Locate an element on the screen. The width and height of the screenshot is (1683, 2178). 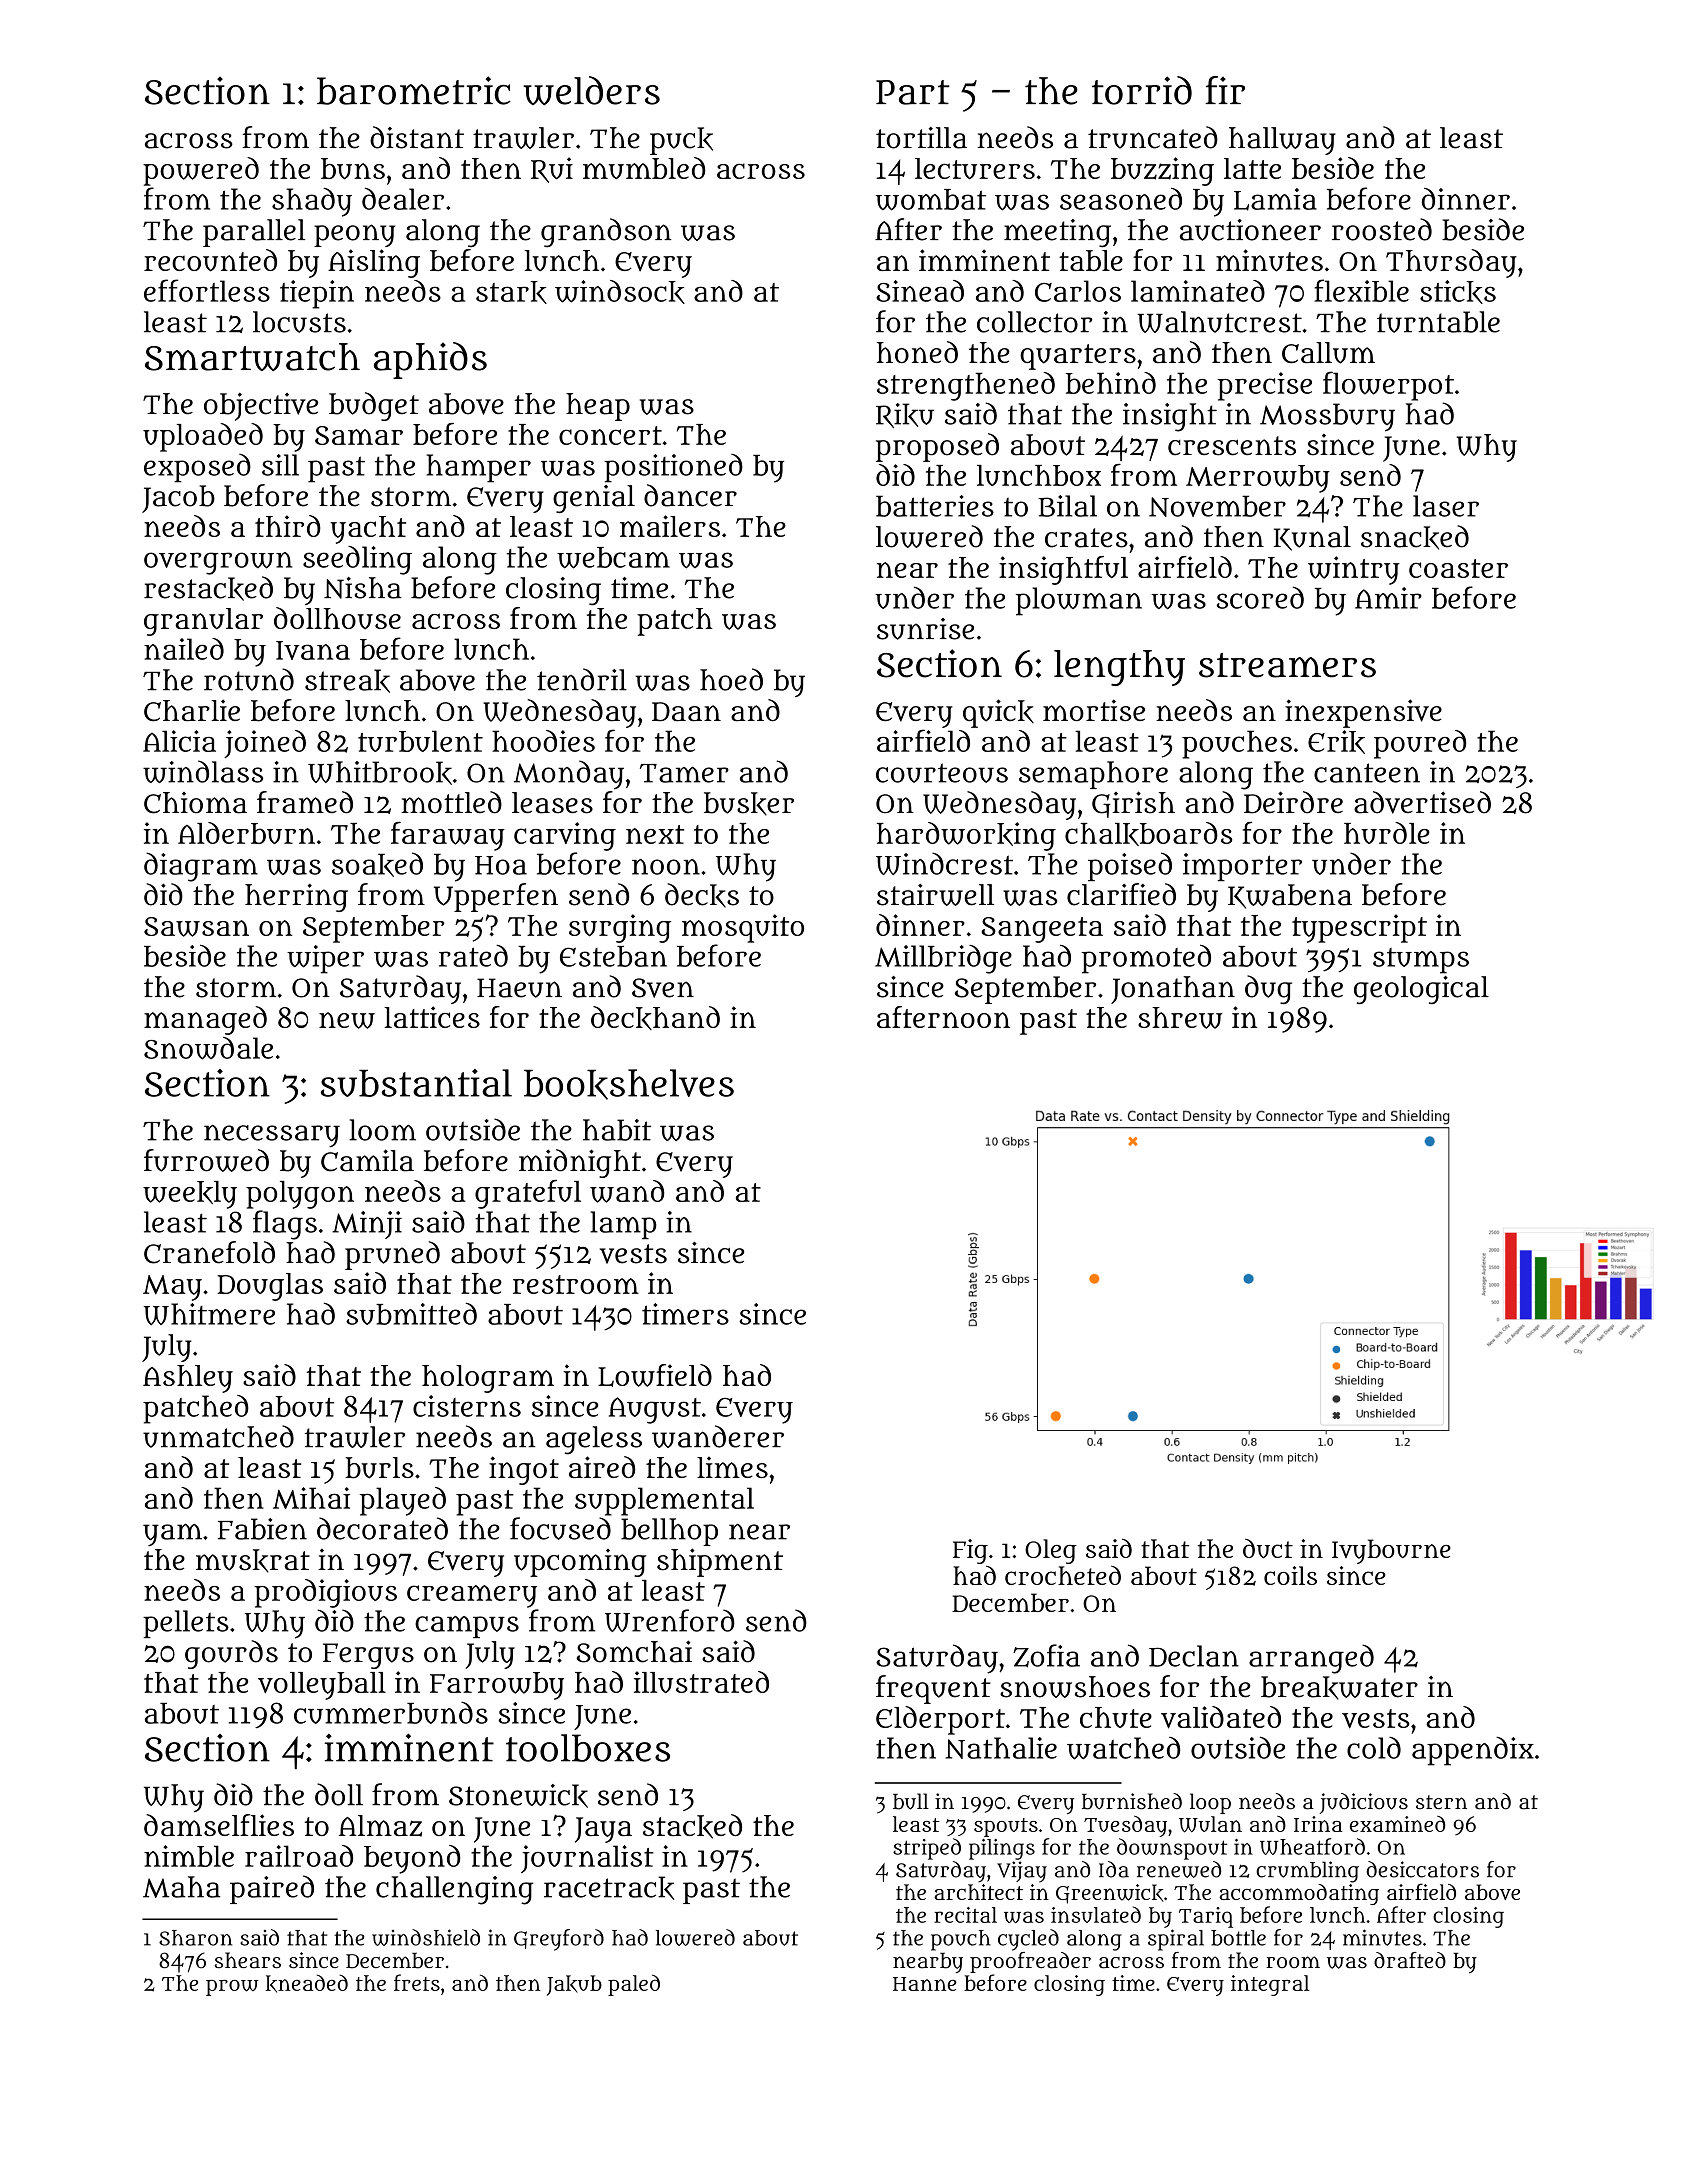
roosted is located at coordinates (1382, 229).
